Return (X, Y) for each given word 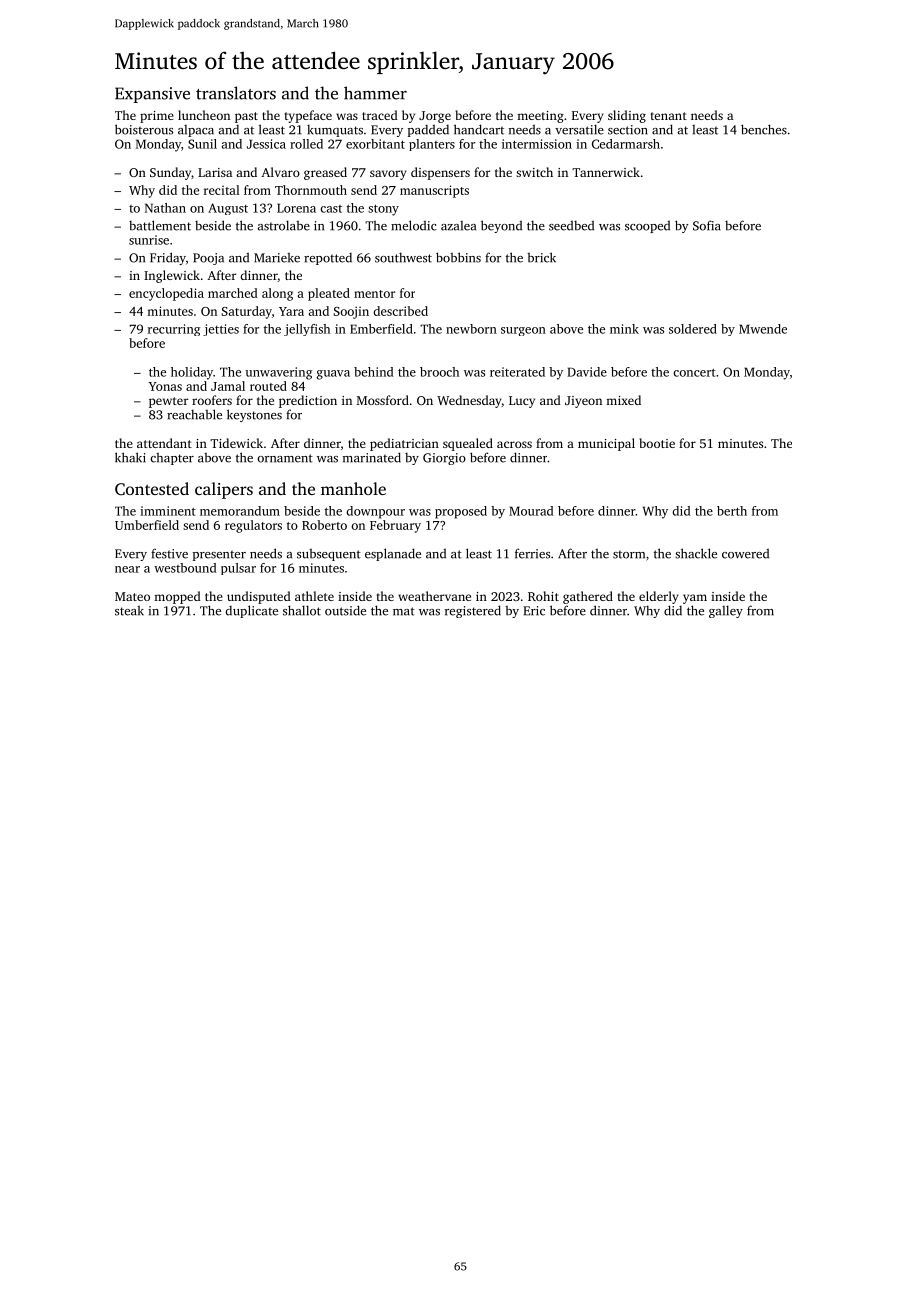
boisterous (144, 129)
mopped (177, 597)
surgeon (523, 331)
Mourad (531, 511)
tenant (669, 116)
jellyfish (307, 330)
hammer (375, 93)
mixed (623, 400)
